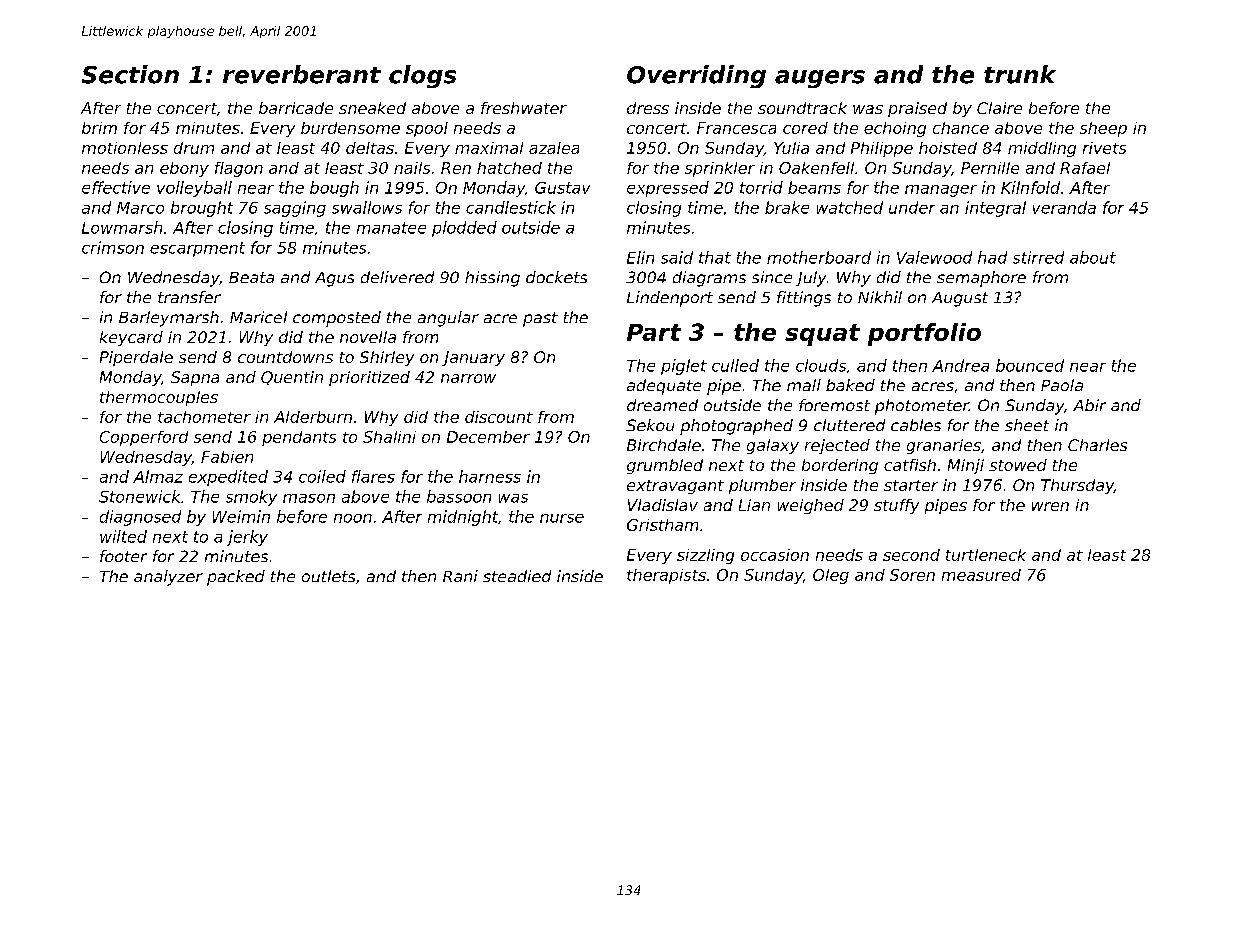 The image size is (1233, 952). I want to click on rejected, so click(837, 446).
